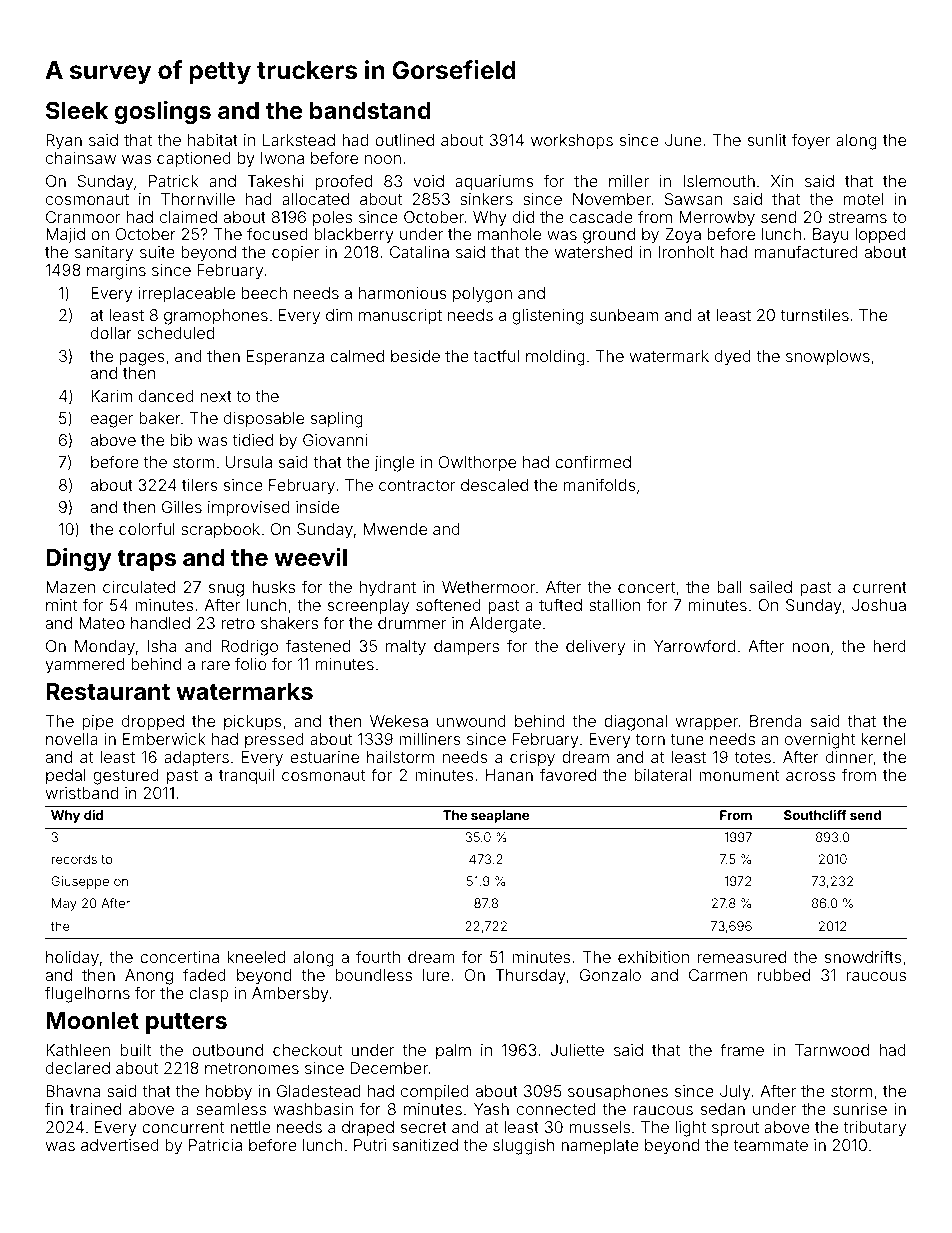 Image resolution: width=952 pixels, height=1233 pixels. Describe the element at coordinates (482, 295) in the screenshot. I see `polygon` at that location.
